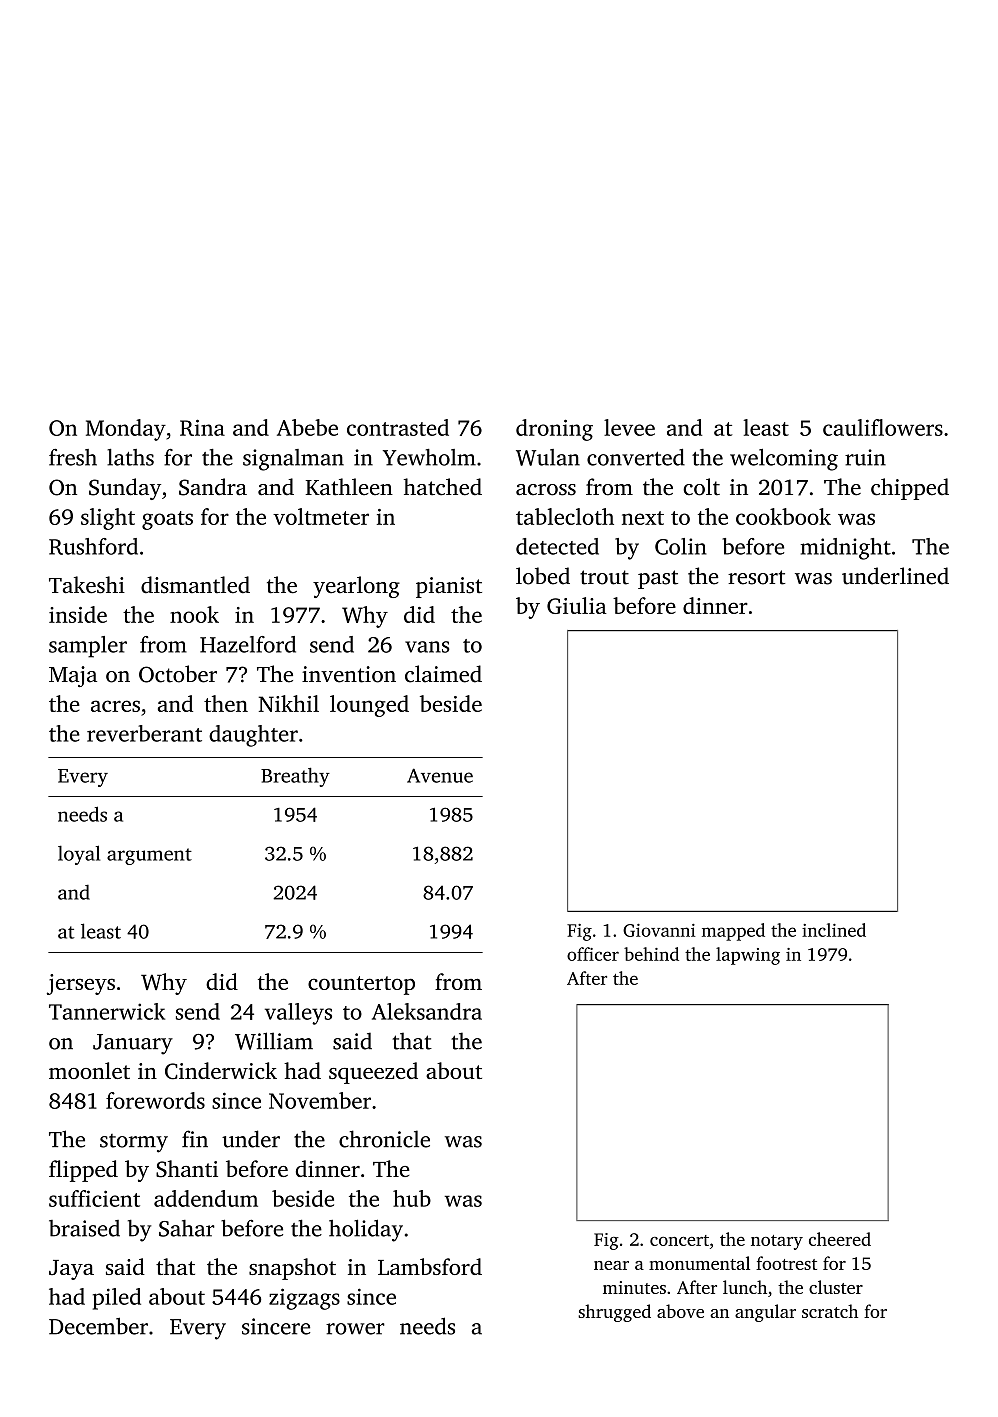 The width and height of the document is (998, 1417). Describe the element at coordinates (883, 427) in the document. I see `cauliflowers` at that location.
